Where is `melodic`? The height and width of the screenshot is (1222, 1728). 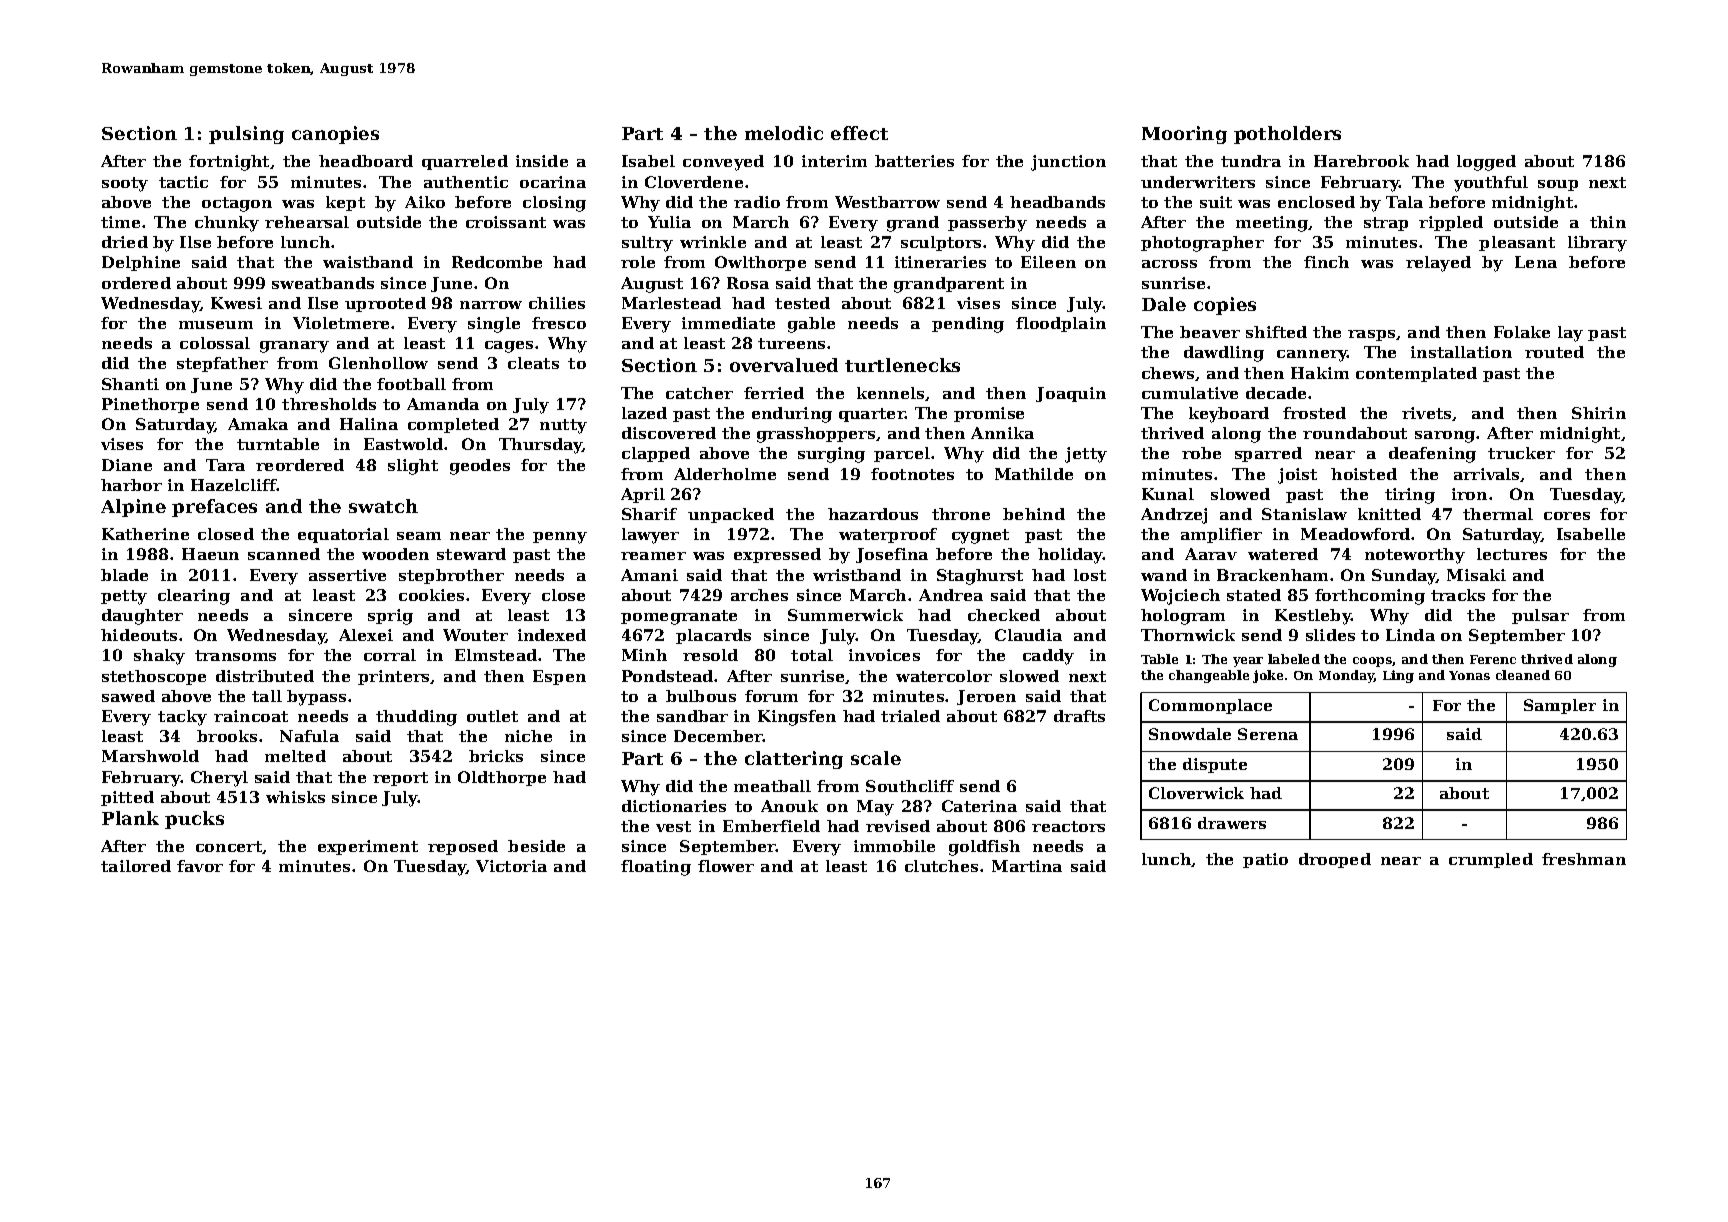
melodic is located at coordinates (784, 133).
